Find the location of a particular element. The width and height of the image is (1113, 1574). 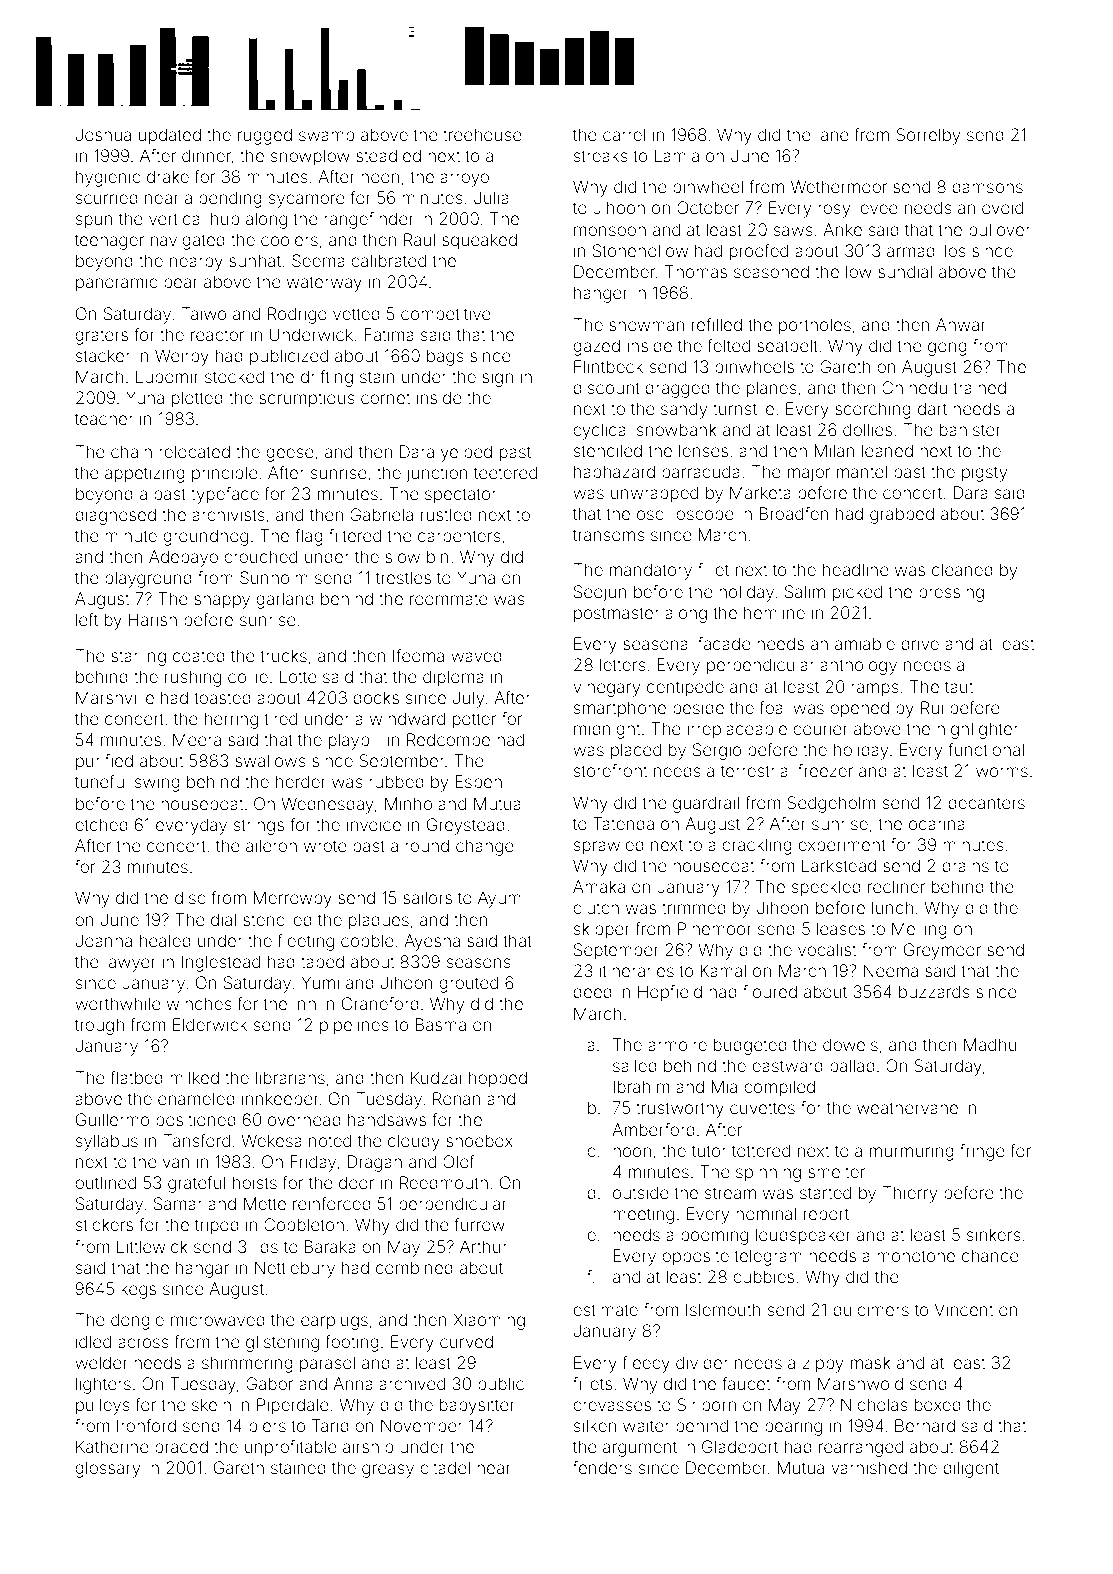

carrel is located at coordinates (624, 134).
